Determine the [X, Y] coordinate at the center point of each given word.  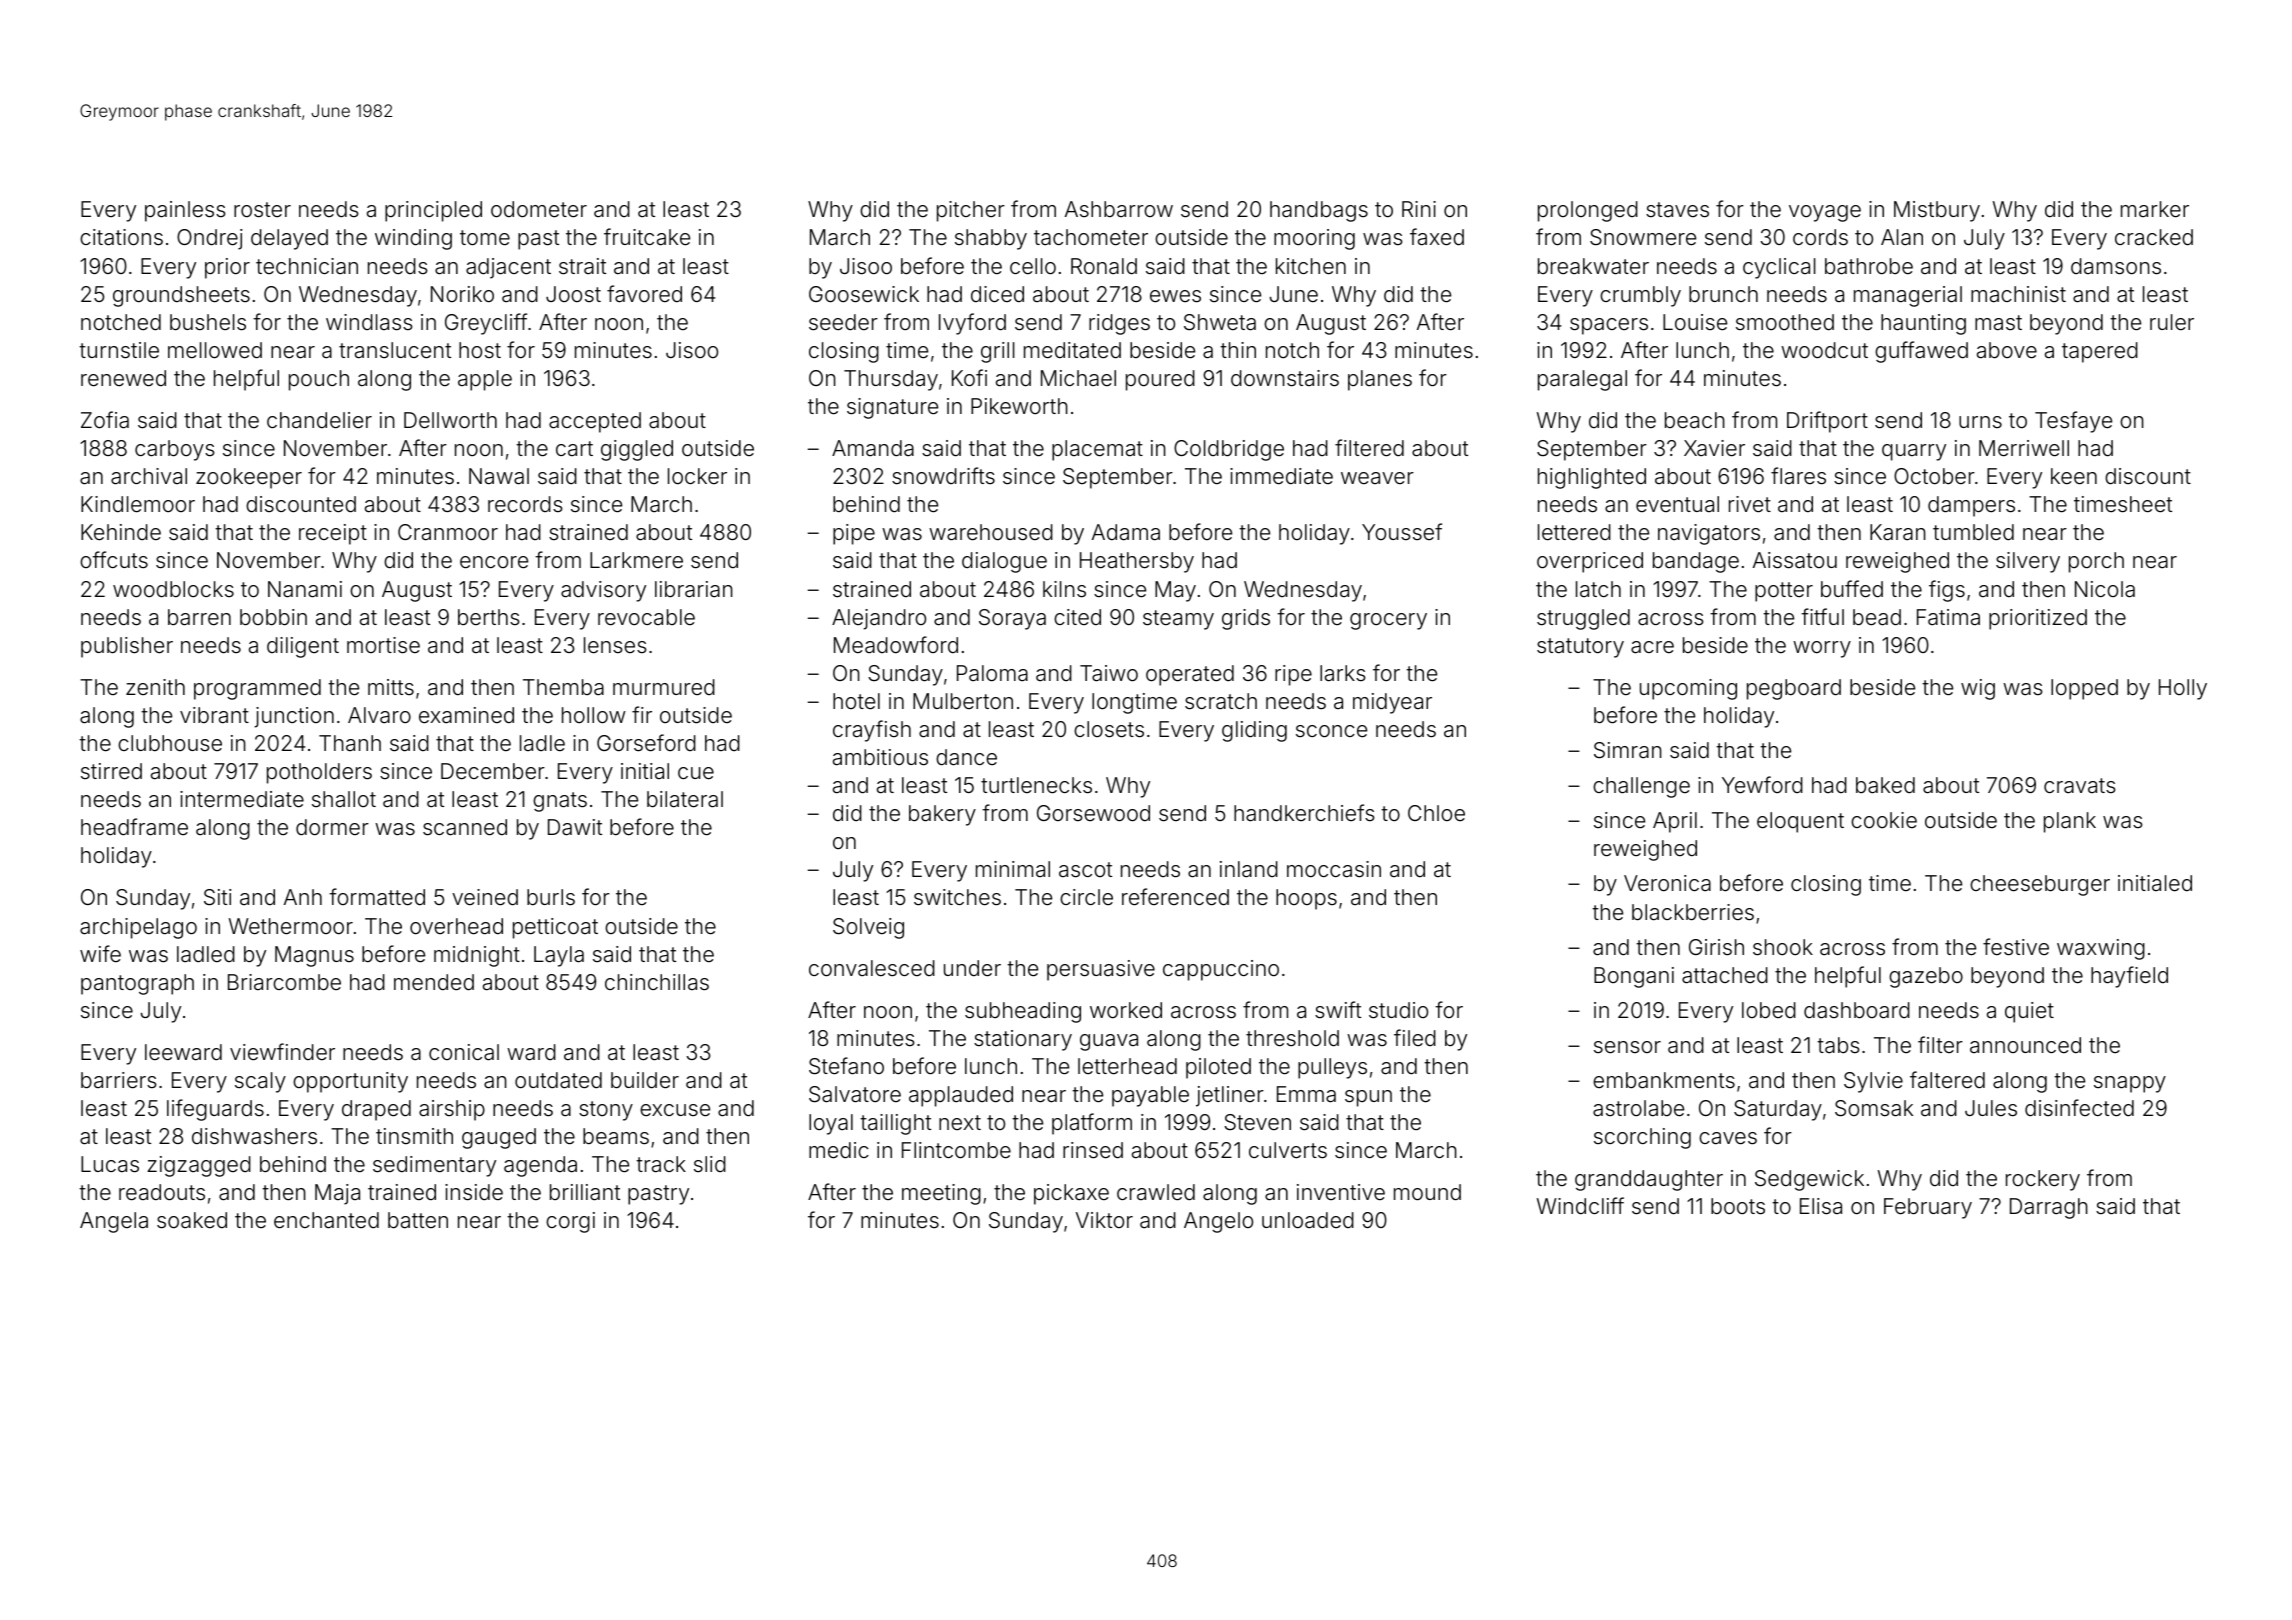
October [1934, 476]
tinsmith [414, 1136]
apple [485, 380]
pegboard [1794, 689]
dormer [332, 827]
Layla [559, 956]
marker [2155, 209]
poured [1160, 380]
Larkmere [636, 560]
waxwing [2101, 949]
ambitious [880, 757]
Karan [1898, 532]
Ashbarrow [1119, 209]
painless [185, 211]
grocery [1388, 621]
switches [957, 897]
